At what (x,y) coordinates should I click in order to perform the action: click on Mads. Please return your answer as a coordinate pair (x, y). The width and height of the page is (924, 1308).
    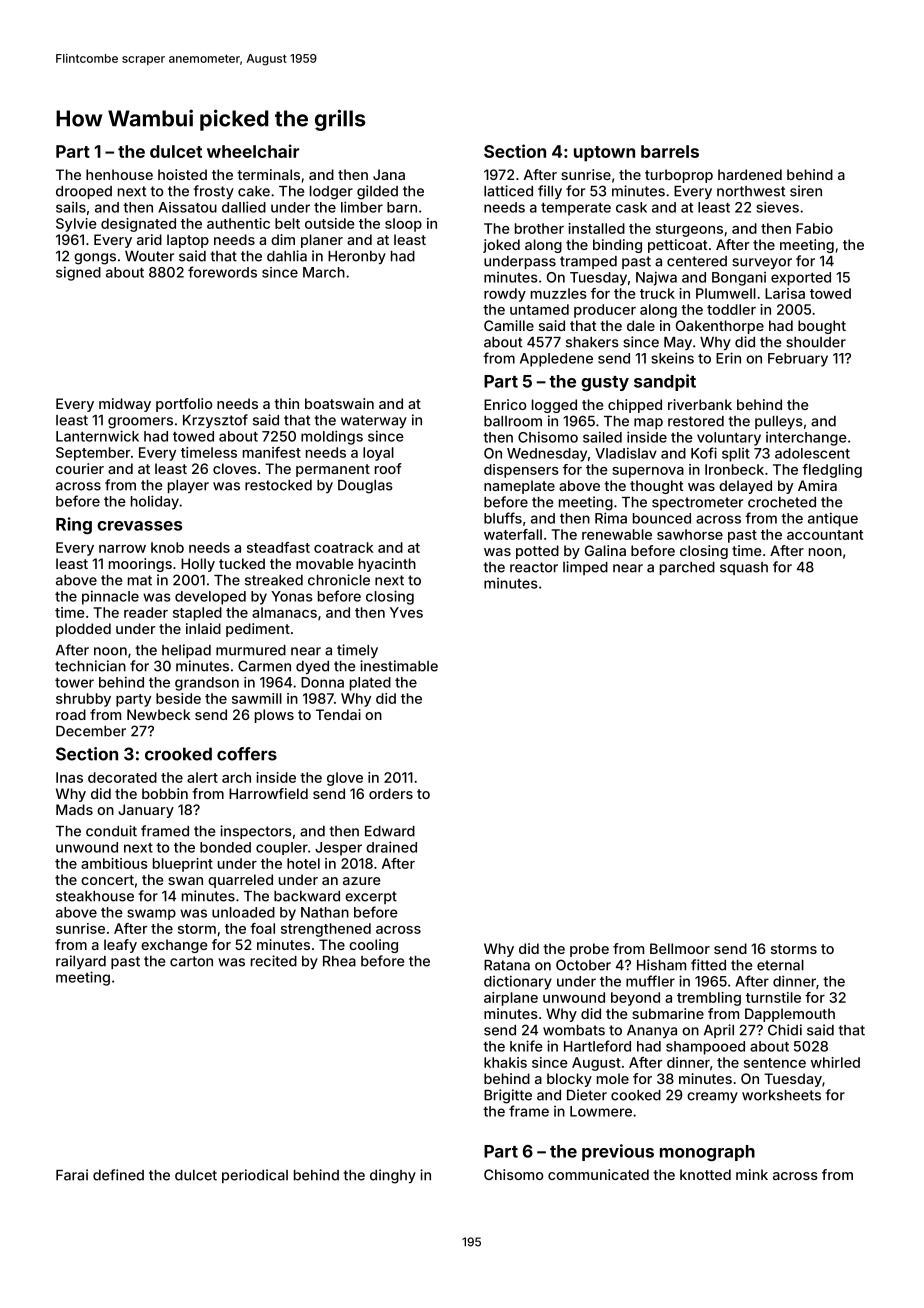
    Looking at the image, I should click on (74, 809).
